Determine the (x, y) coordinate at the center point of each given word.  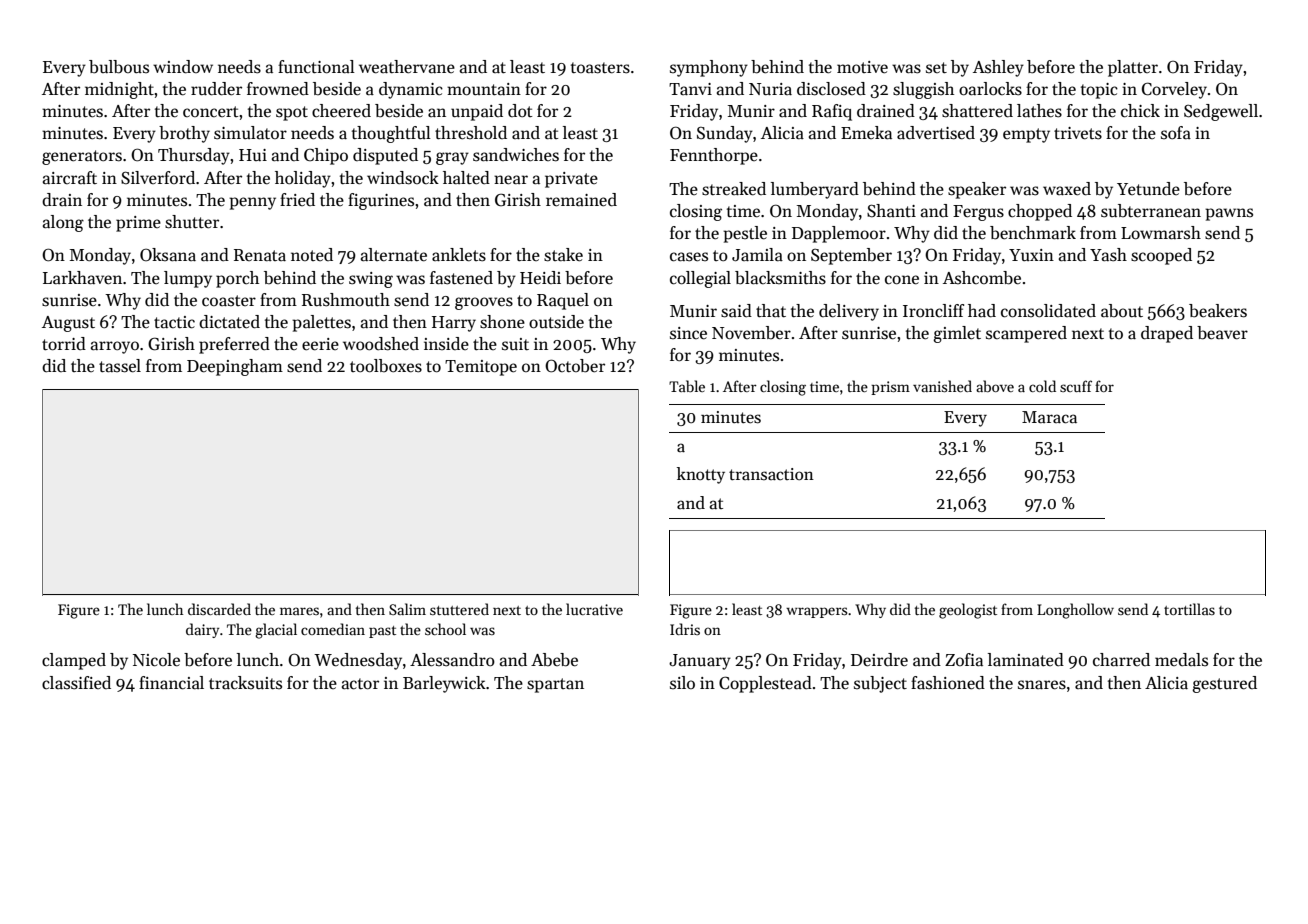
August (68, 324)
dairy (202, 630)
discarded (219, 609)
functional (316, 67)
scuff (1076, 386)
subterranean (1151, 211)
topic (1099, 91)
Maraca (1049, 417)
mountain (484, 89)
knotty (701, 475)
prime (138, 224)
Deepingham (235, 367)
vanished (942, 386)
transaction (771, 474)
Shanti (891, 211)
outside (556, 322)
